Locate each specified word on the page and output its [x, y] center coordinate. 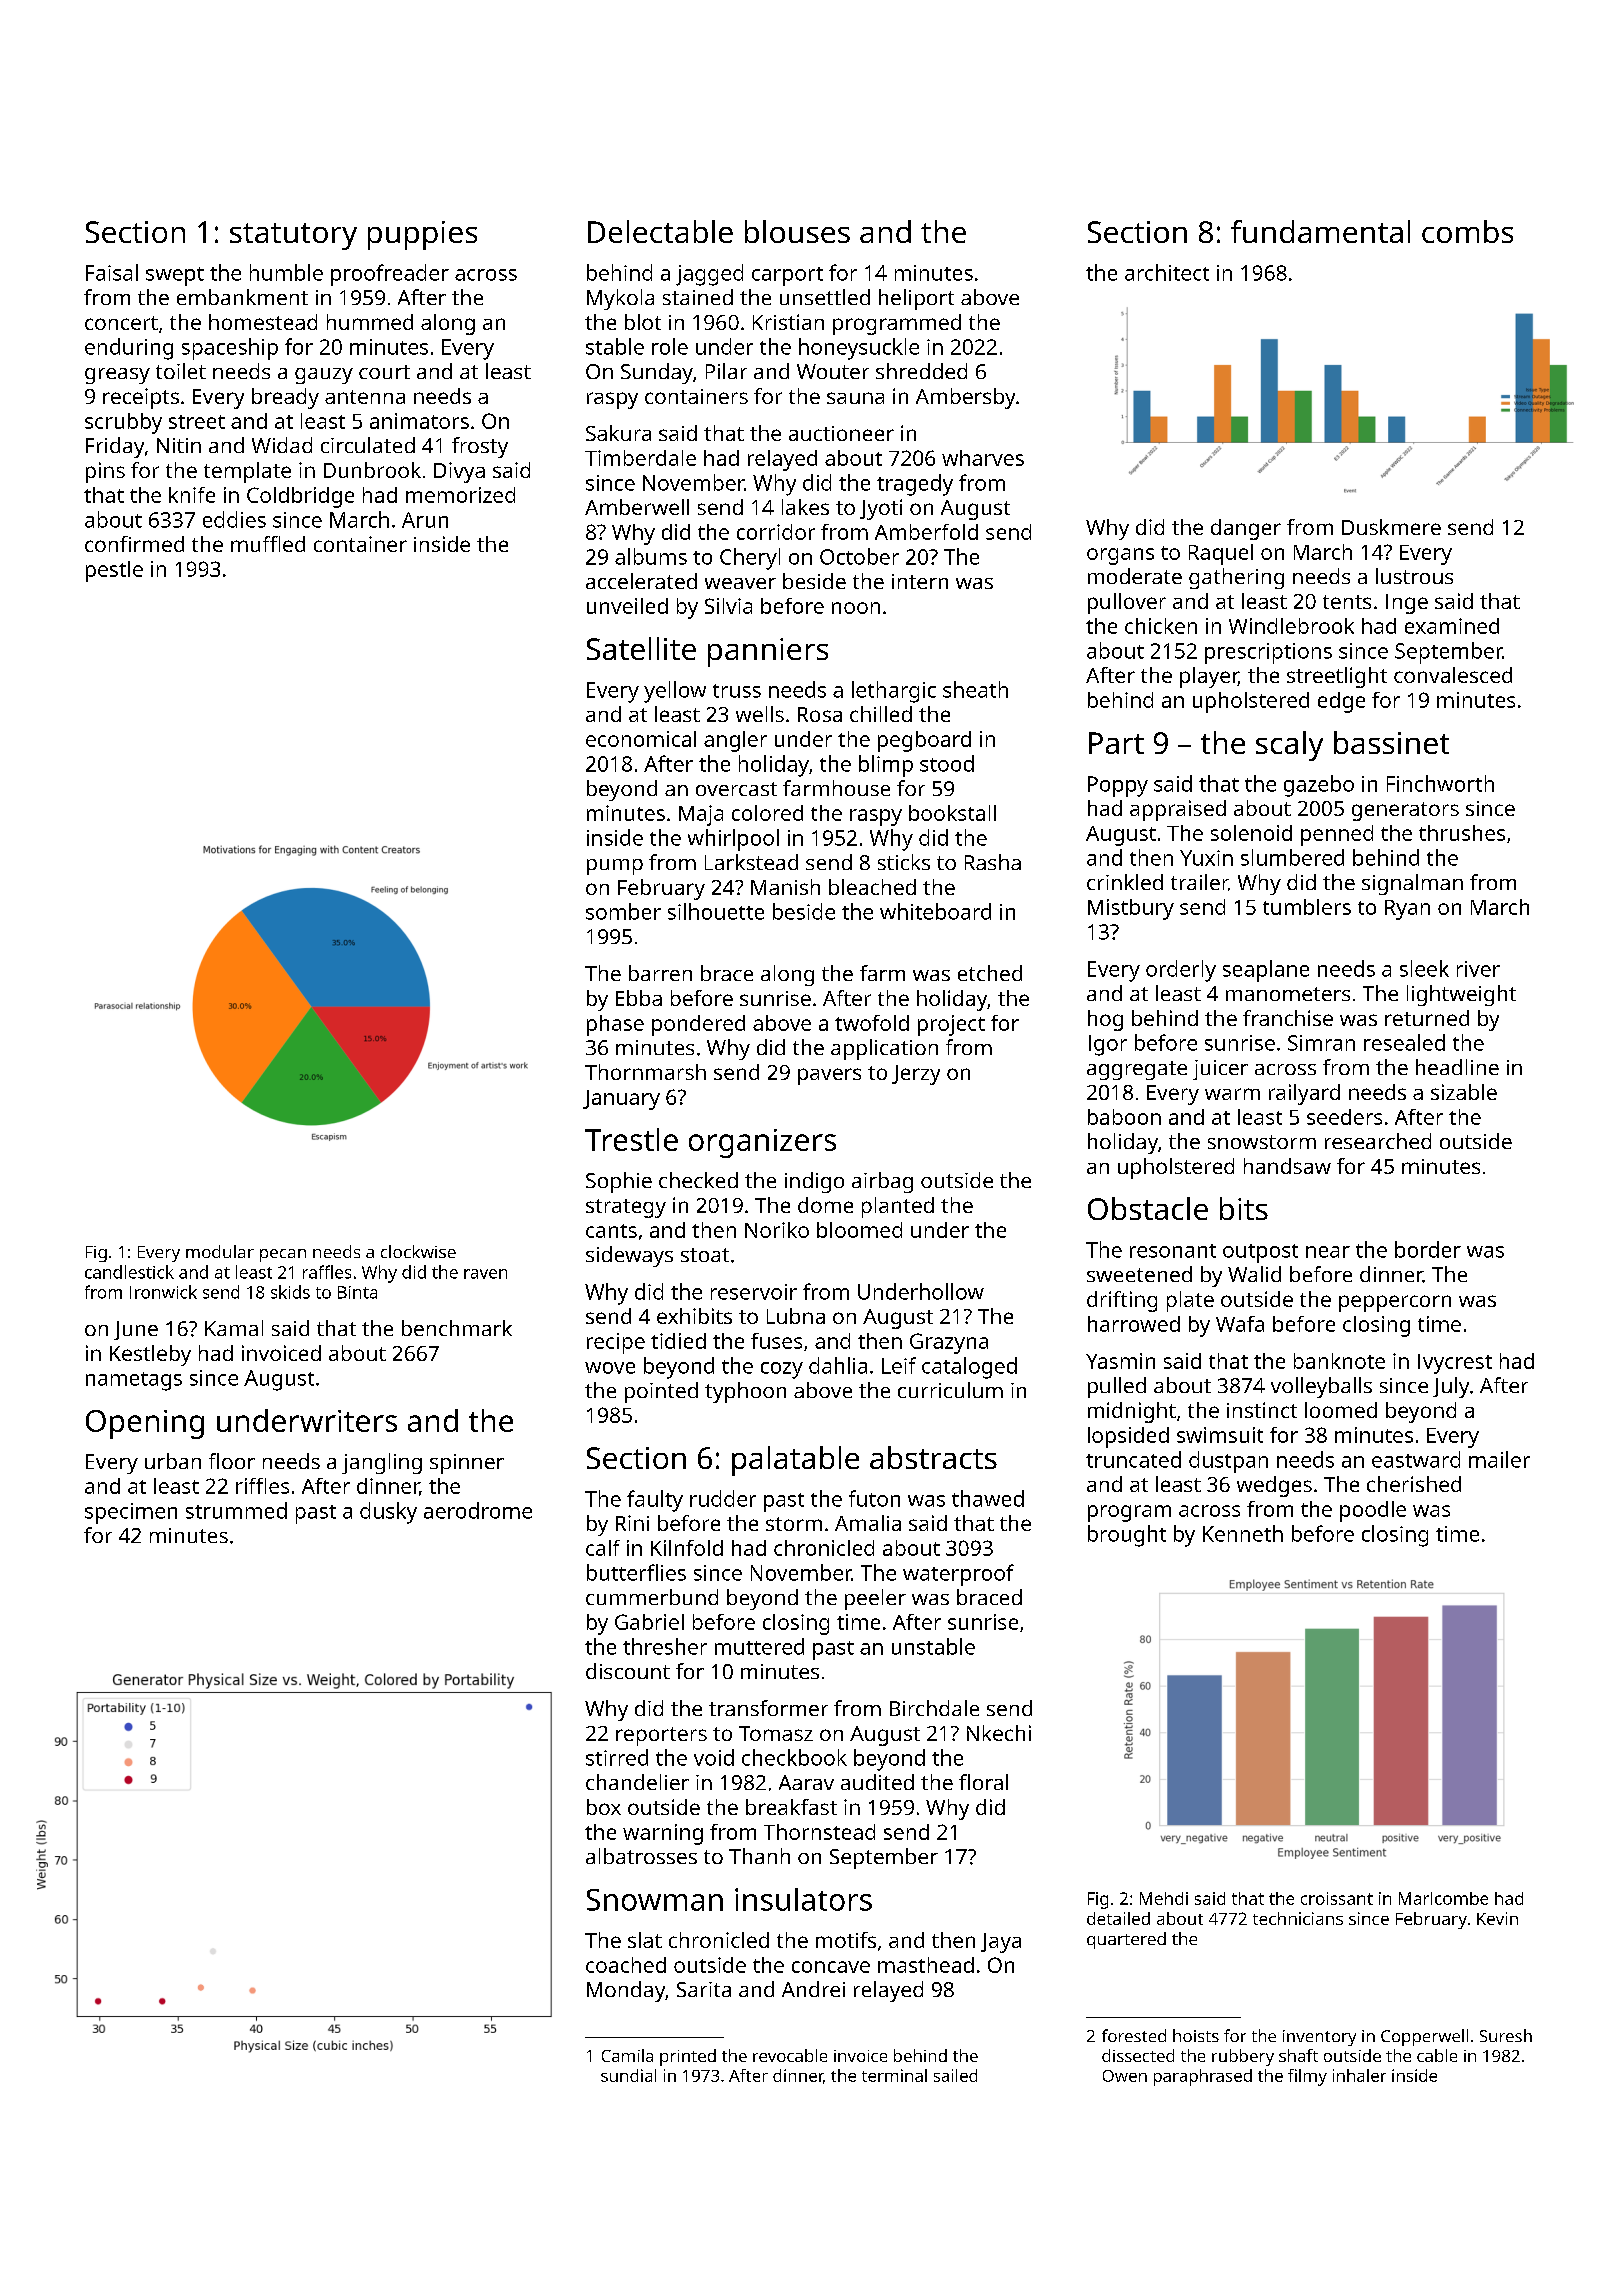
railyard [1304, 1094]
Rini [632, 1523]
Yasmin [1120, 1361]
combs [1467, 231]
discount [628, 1671]
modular [220, 1251]
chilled [881, 714]
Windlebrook [1291, 626]
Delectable [660, 231]
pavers [829, 1076]
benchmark [457, 1328]
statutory [293, 236]
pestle [114, 571]
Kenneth [1243, 1533]
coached [626, 1965]
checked [698, 1180]
